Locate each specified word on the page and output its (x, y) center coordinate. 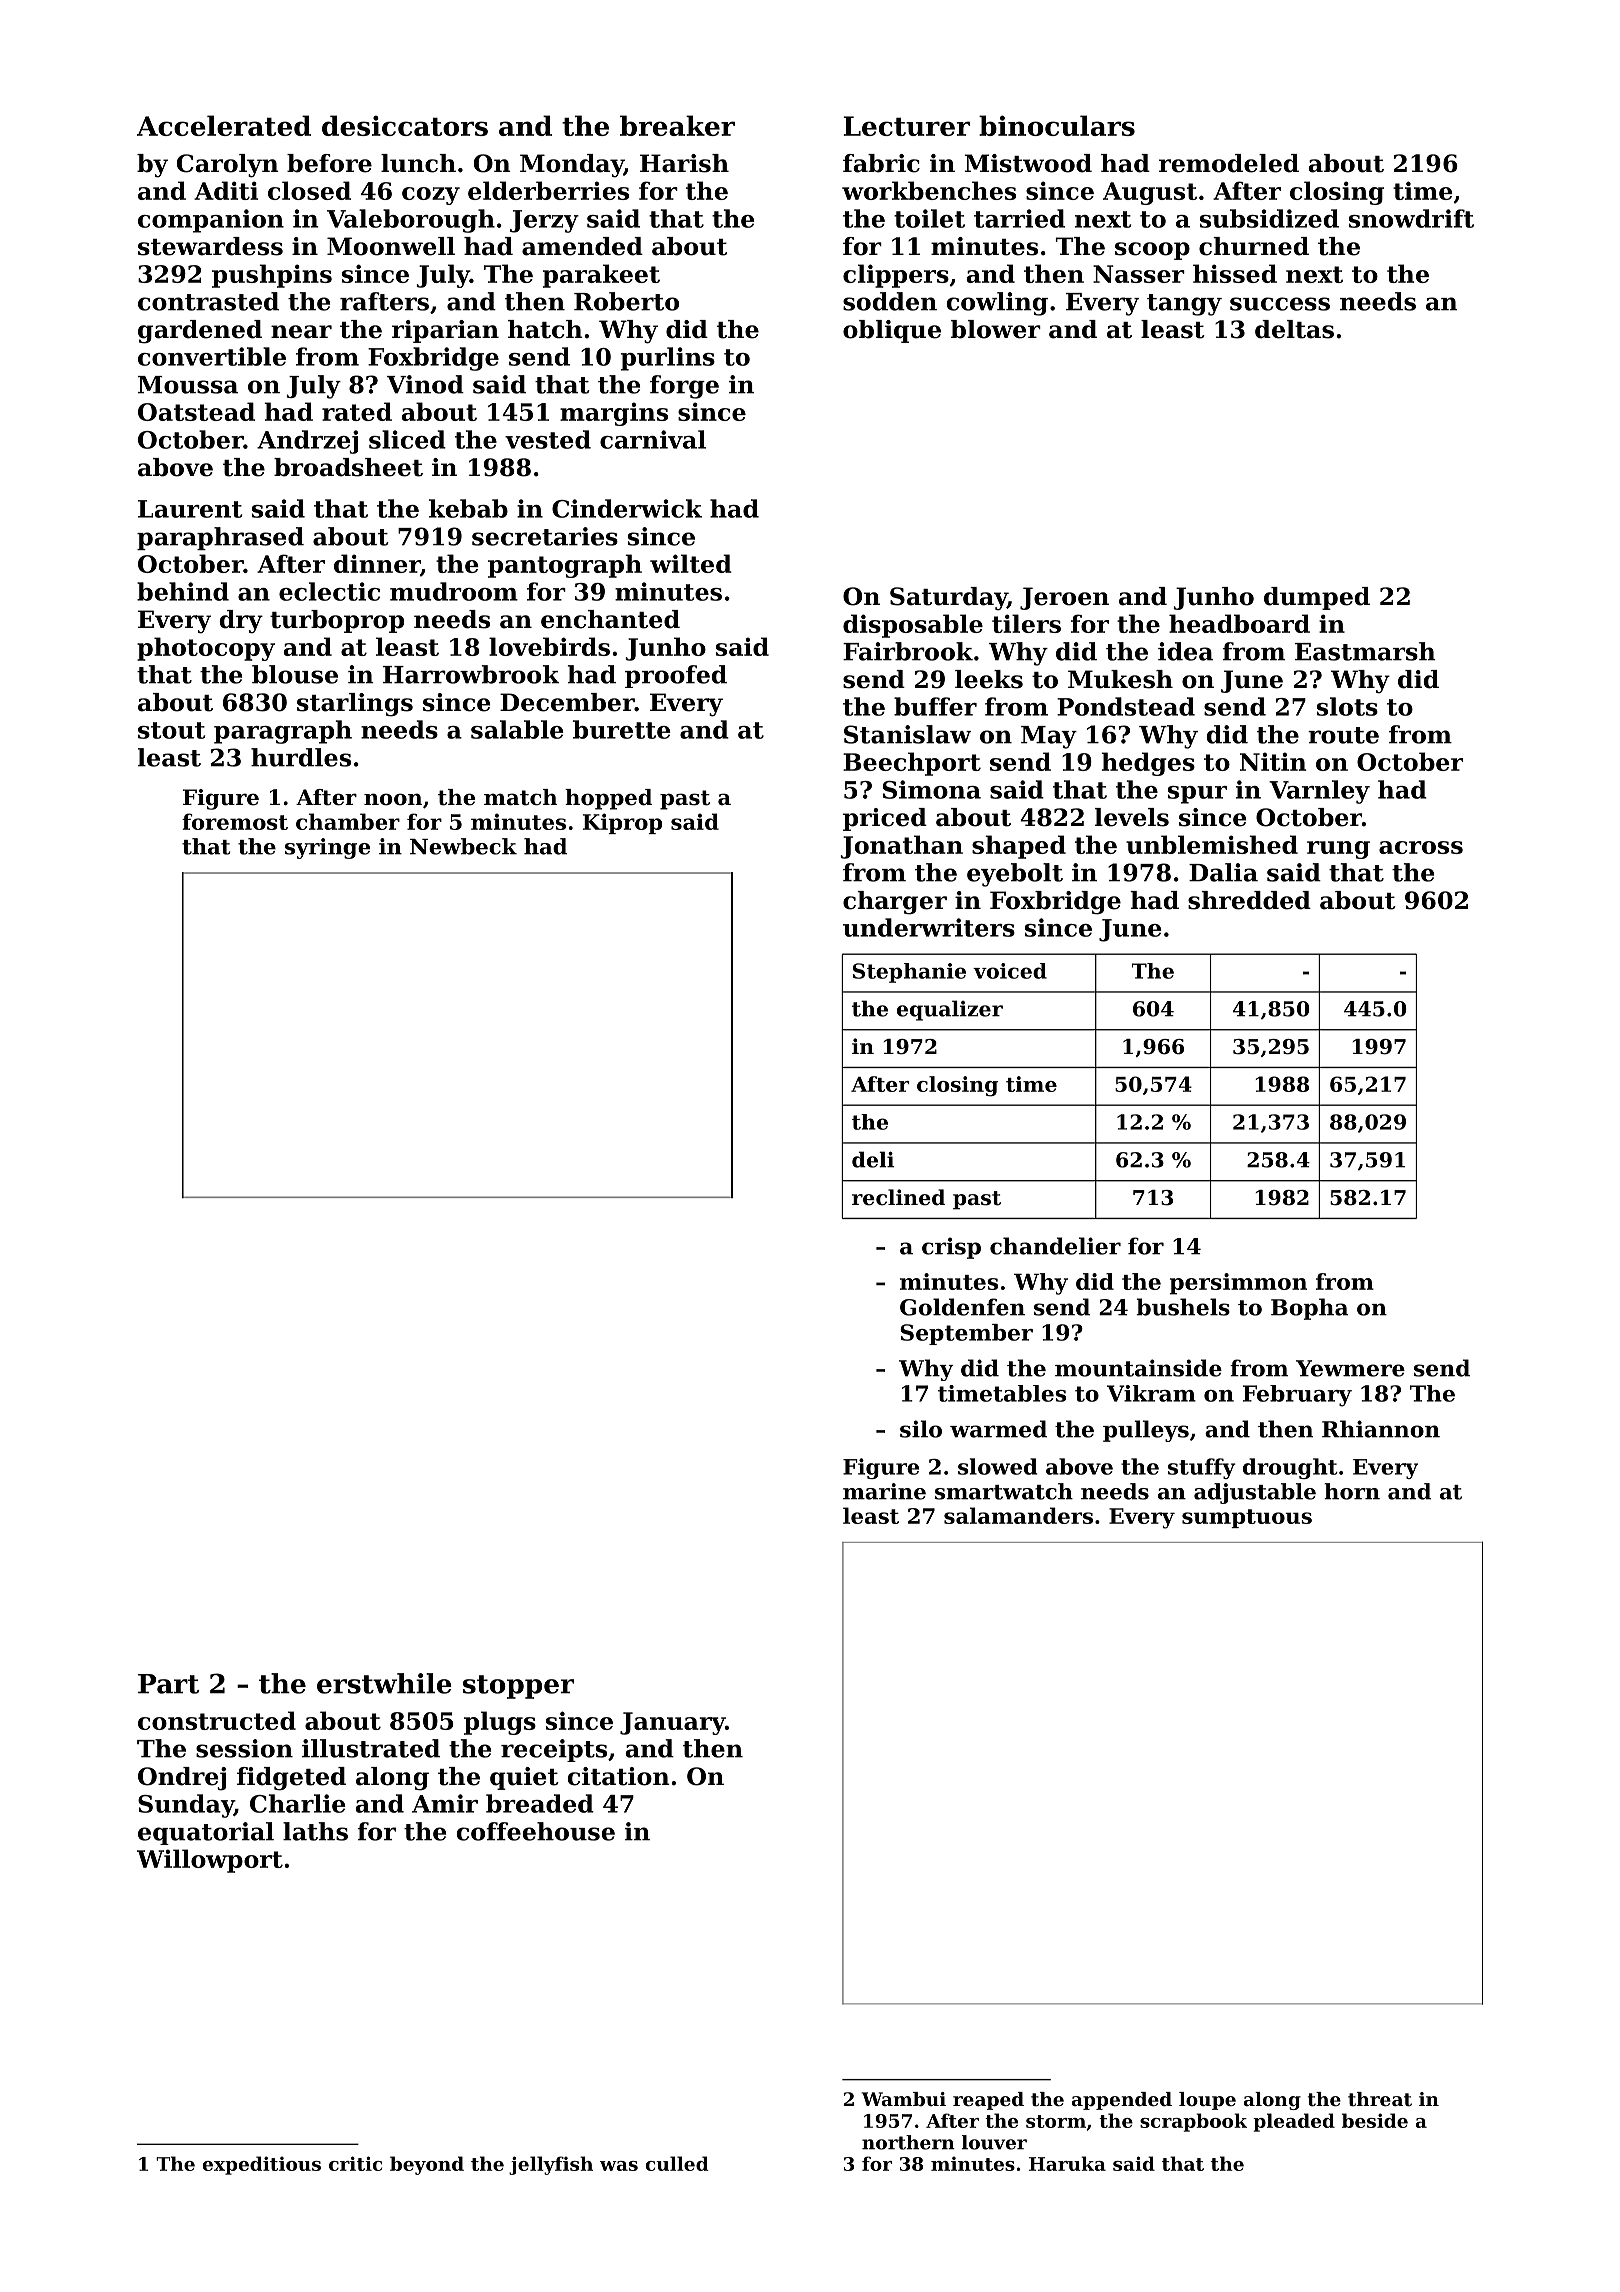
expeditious (262, 2165)
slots (1347, 706)
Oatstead (196, 411)
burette (621, 729)
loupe (1207, 2101)
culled (677, 2163)
